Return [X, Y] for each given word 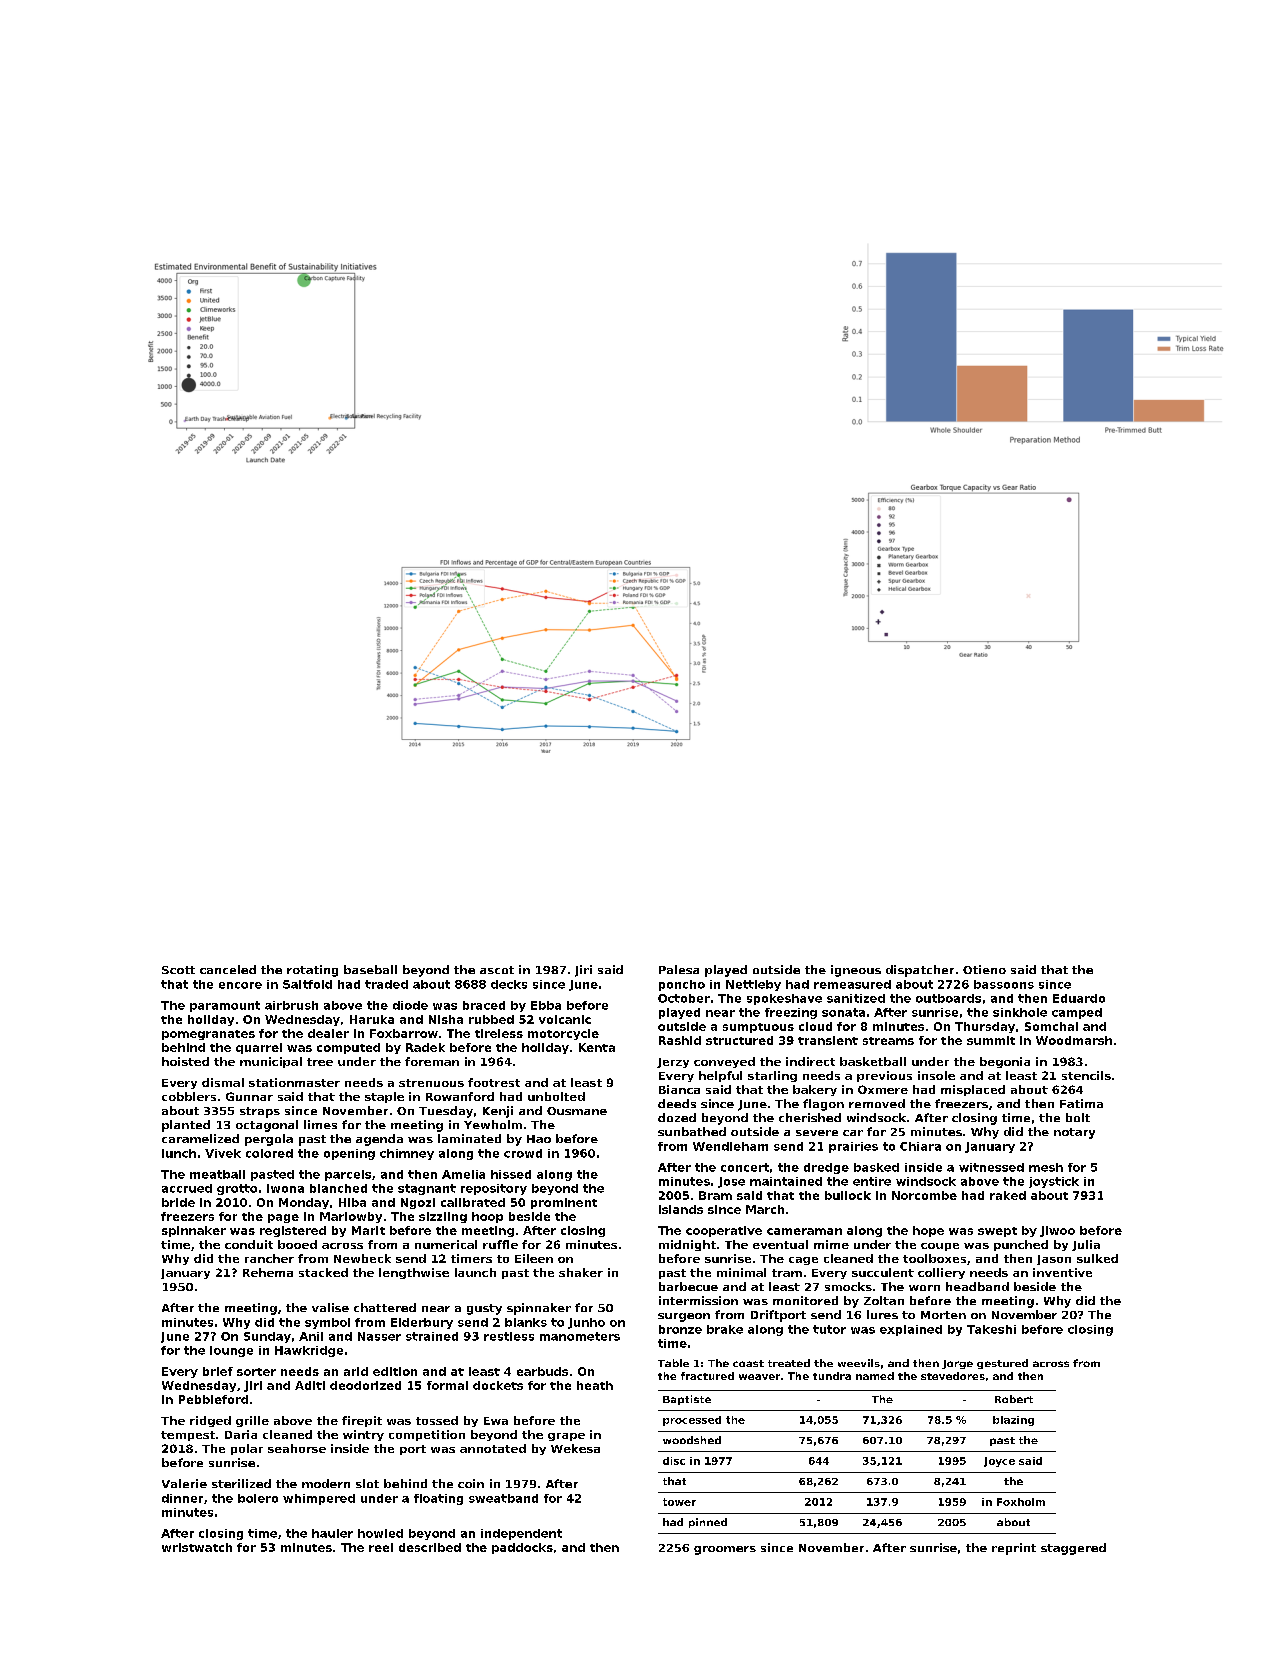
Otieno [984, 969]
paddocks [522, 1548]
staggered [1073, 1549]
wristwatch [197, 1547]
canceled [228, 969]
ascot [497, 970]
